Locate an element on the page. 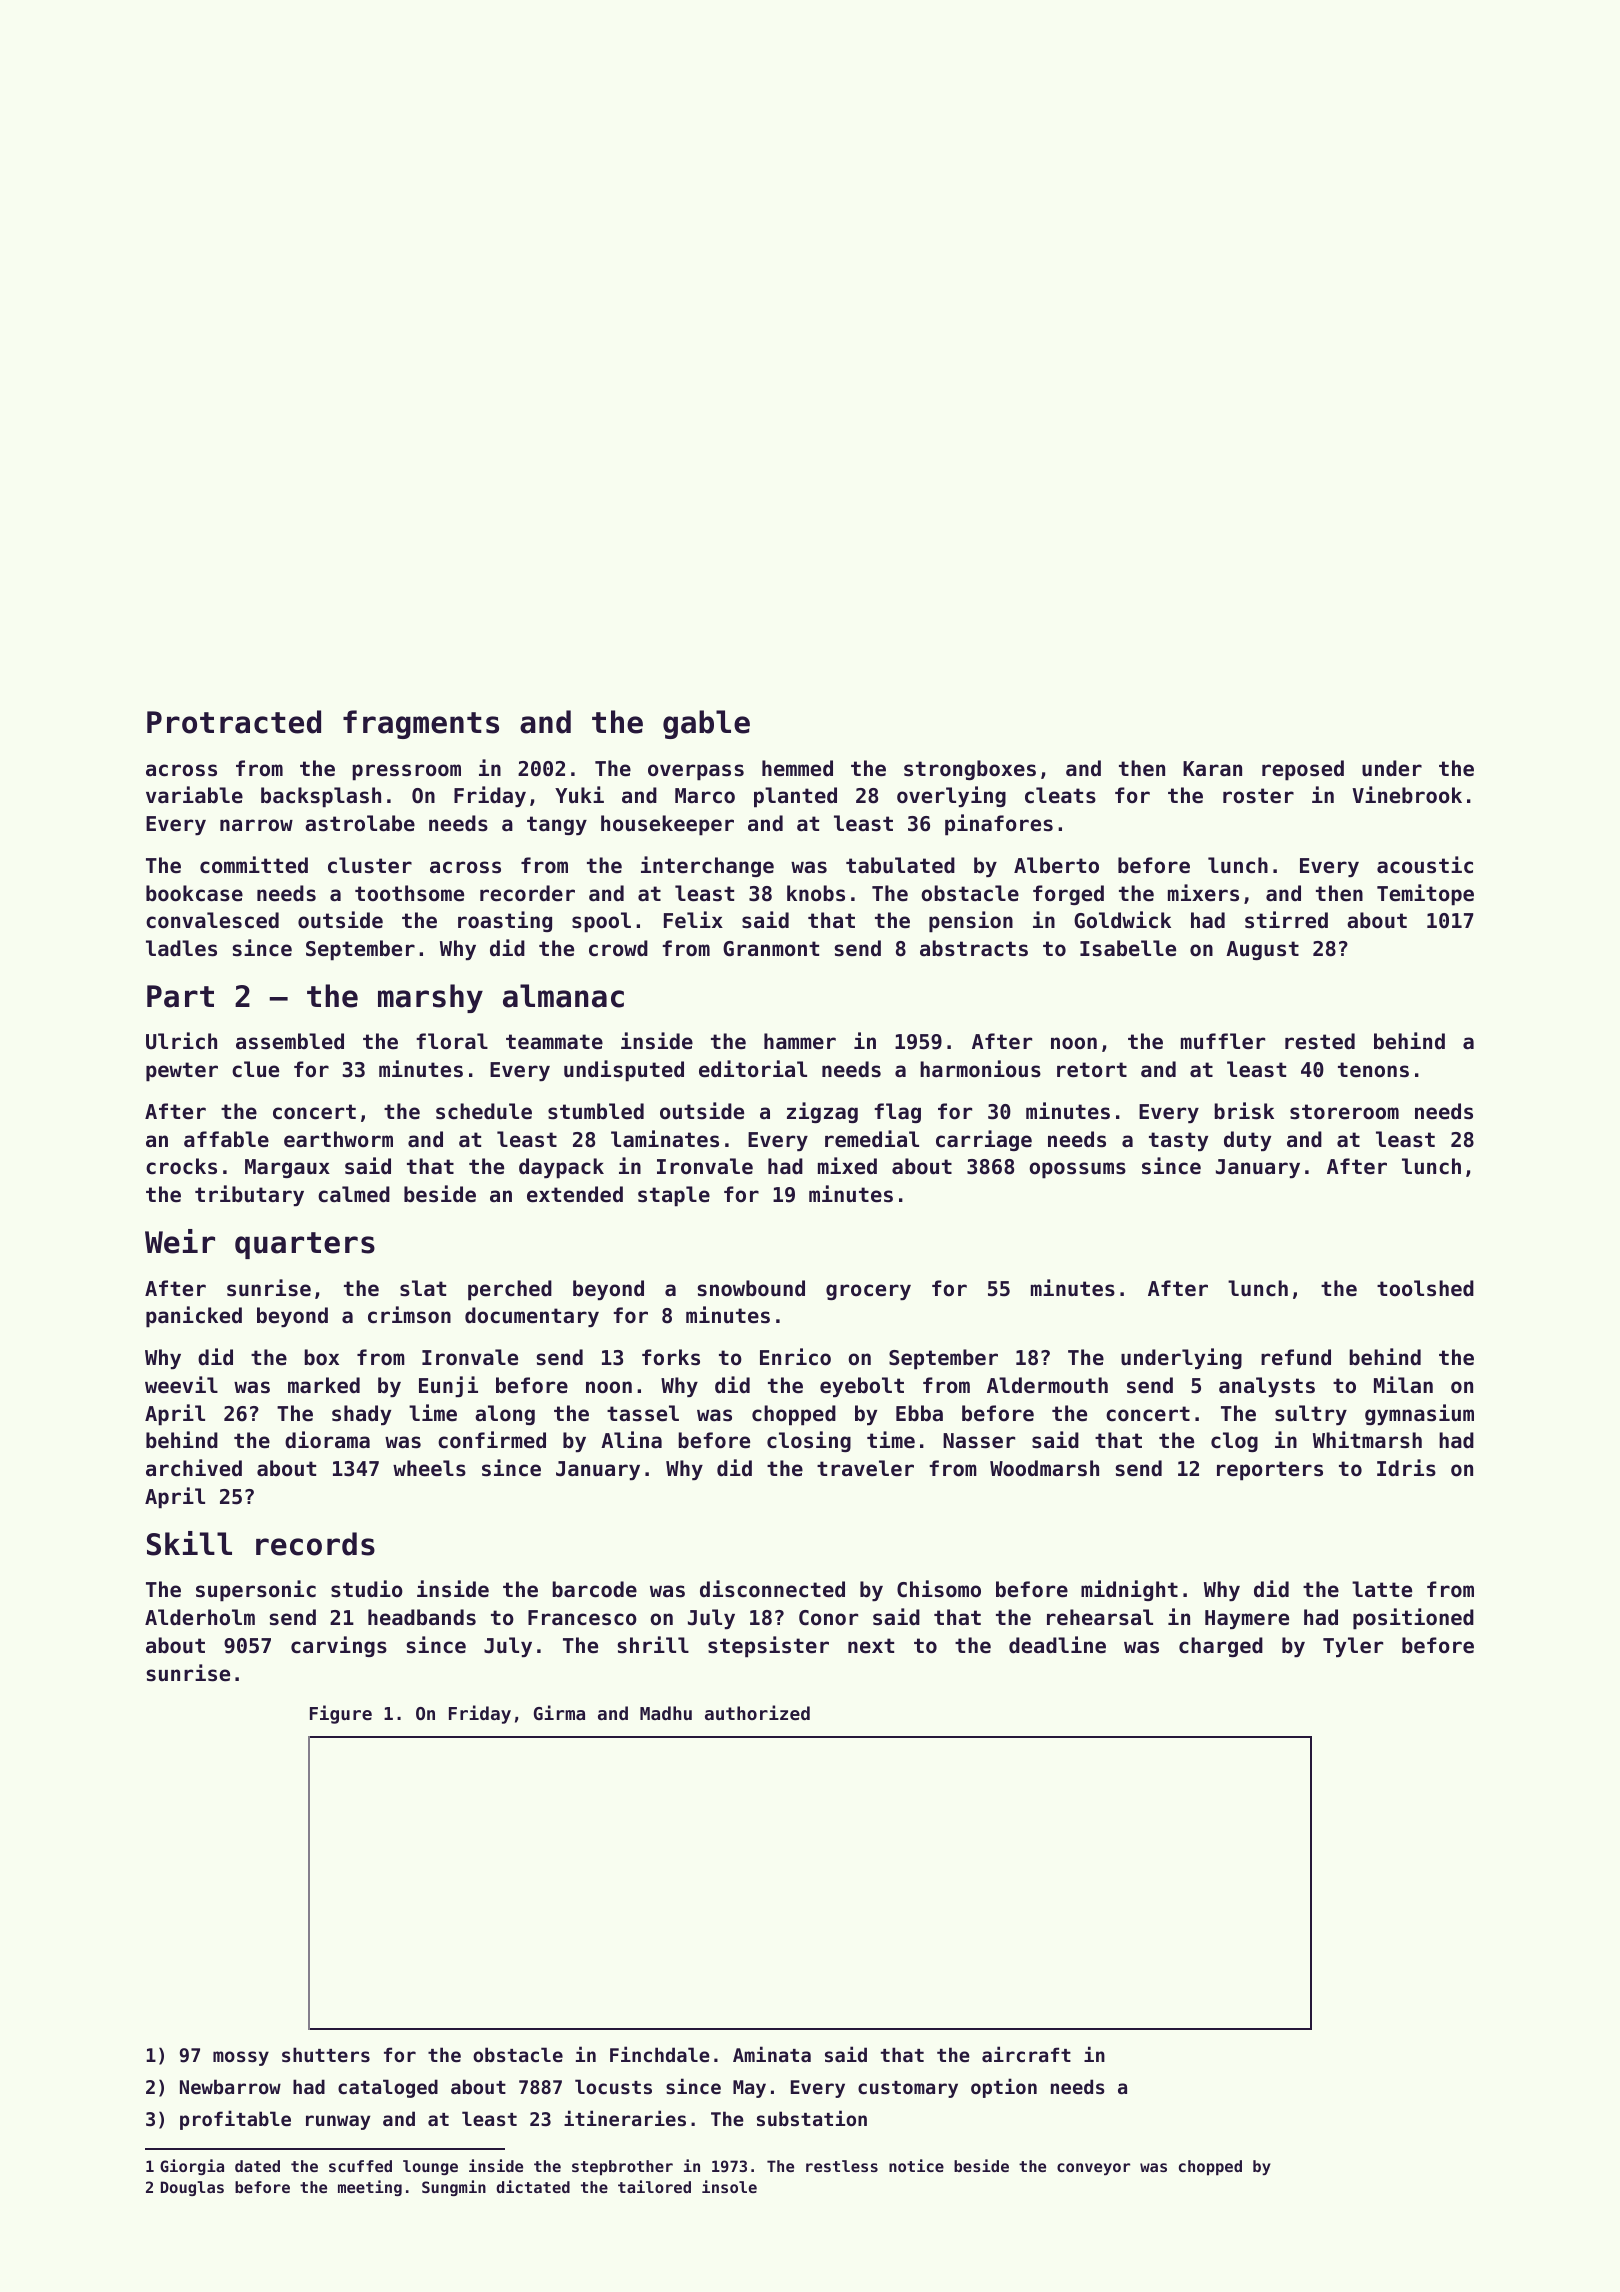 The width and height of the page is (1620, 2292). conveyor is located at coordinates (1093, 2169).
